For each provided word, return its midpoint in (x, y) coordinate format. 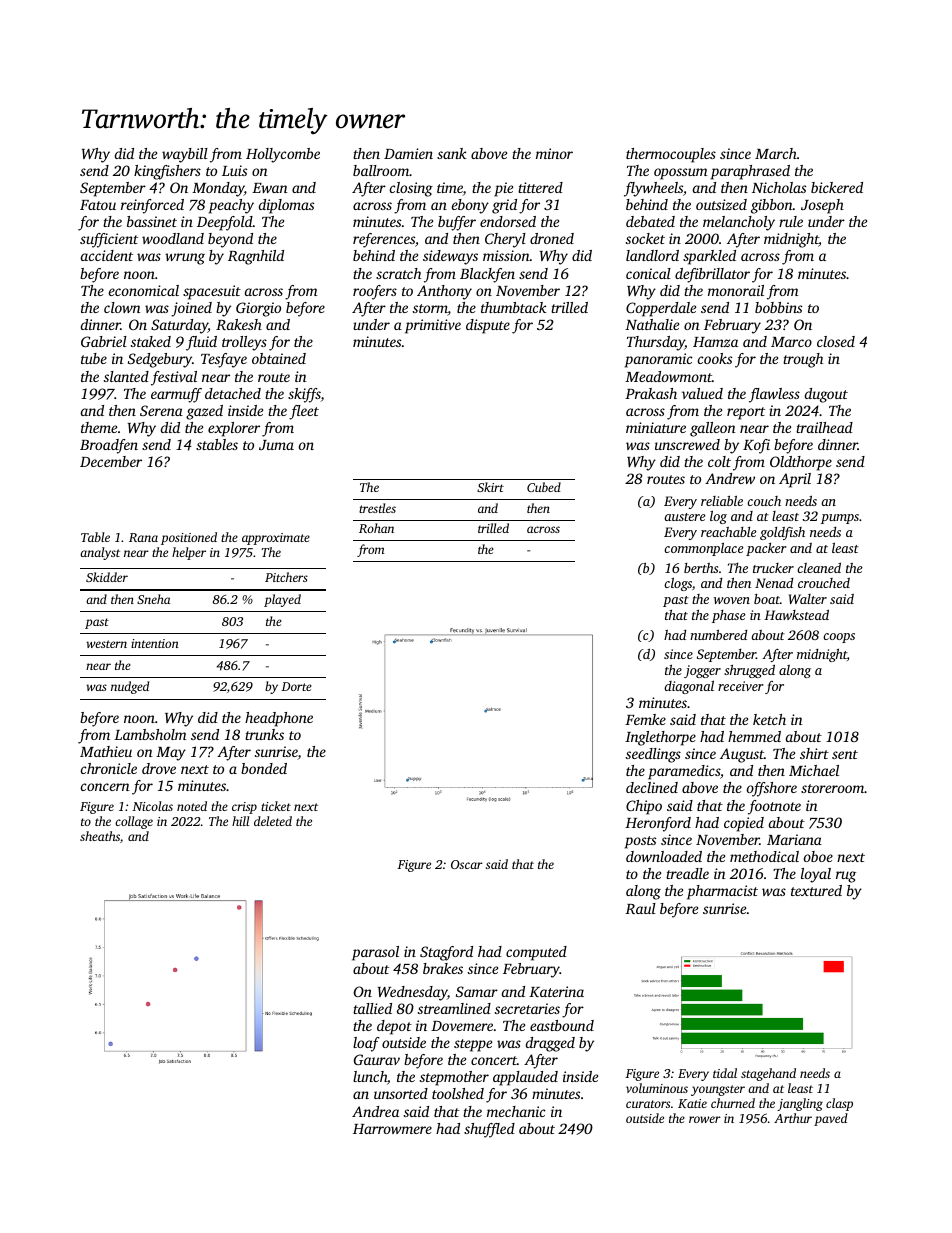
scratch (398, 273)
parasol (375, 953)
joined (191, 309)
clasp (839, 1104)
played (282, 600)
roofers (375, 292)
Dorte (296, 686)
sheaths (100, 836)
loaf (366, 1044)
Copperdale (661, 309)
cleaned (819, 567)
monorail (736, 290)
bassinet (152, 221)
